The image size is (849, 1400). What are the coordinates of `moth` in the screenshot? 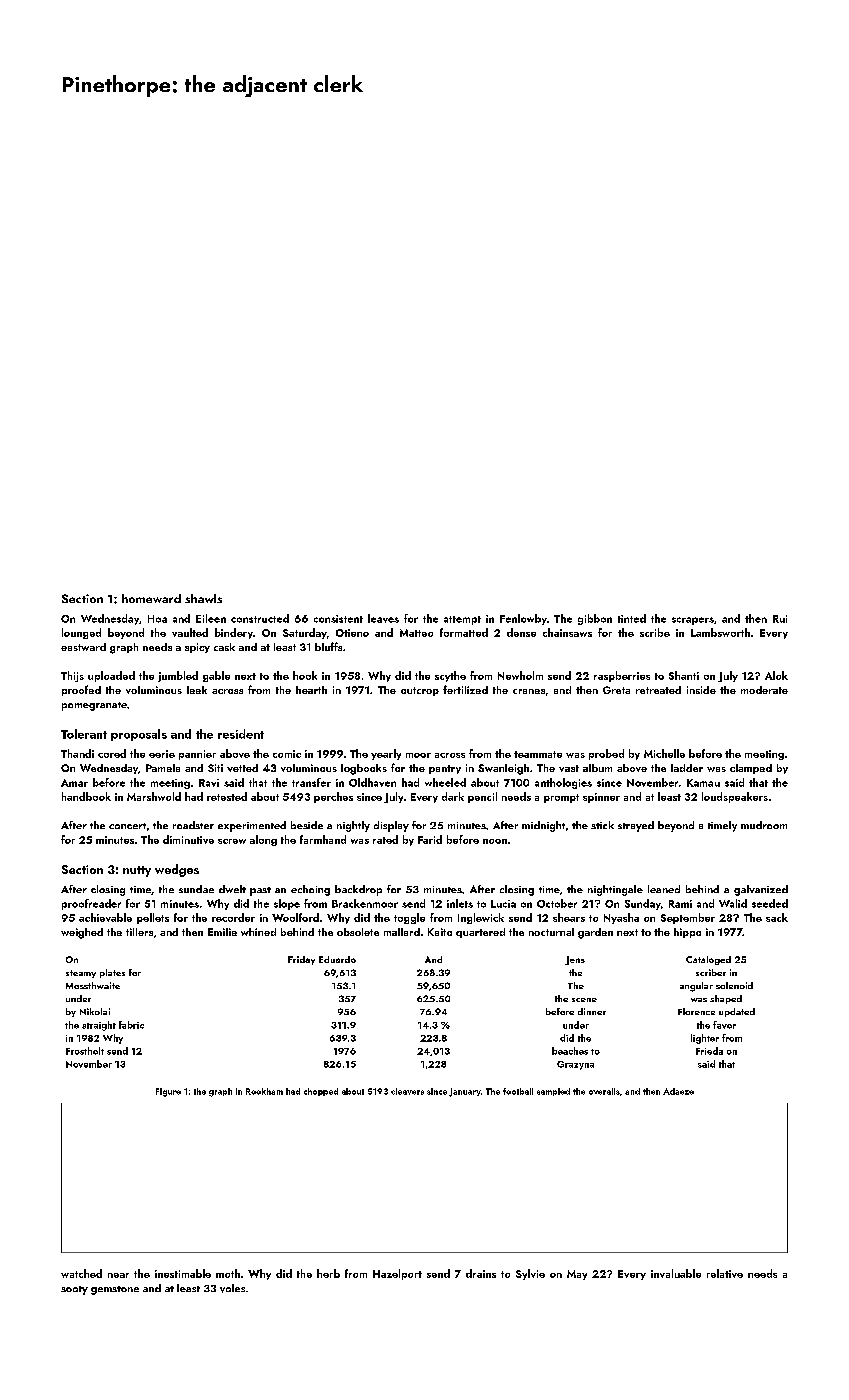 It's located at (228, 1273).
